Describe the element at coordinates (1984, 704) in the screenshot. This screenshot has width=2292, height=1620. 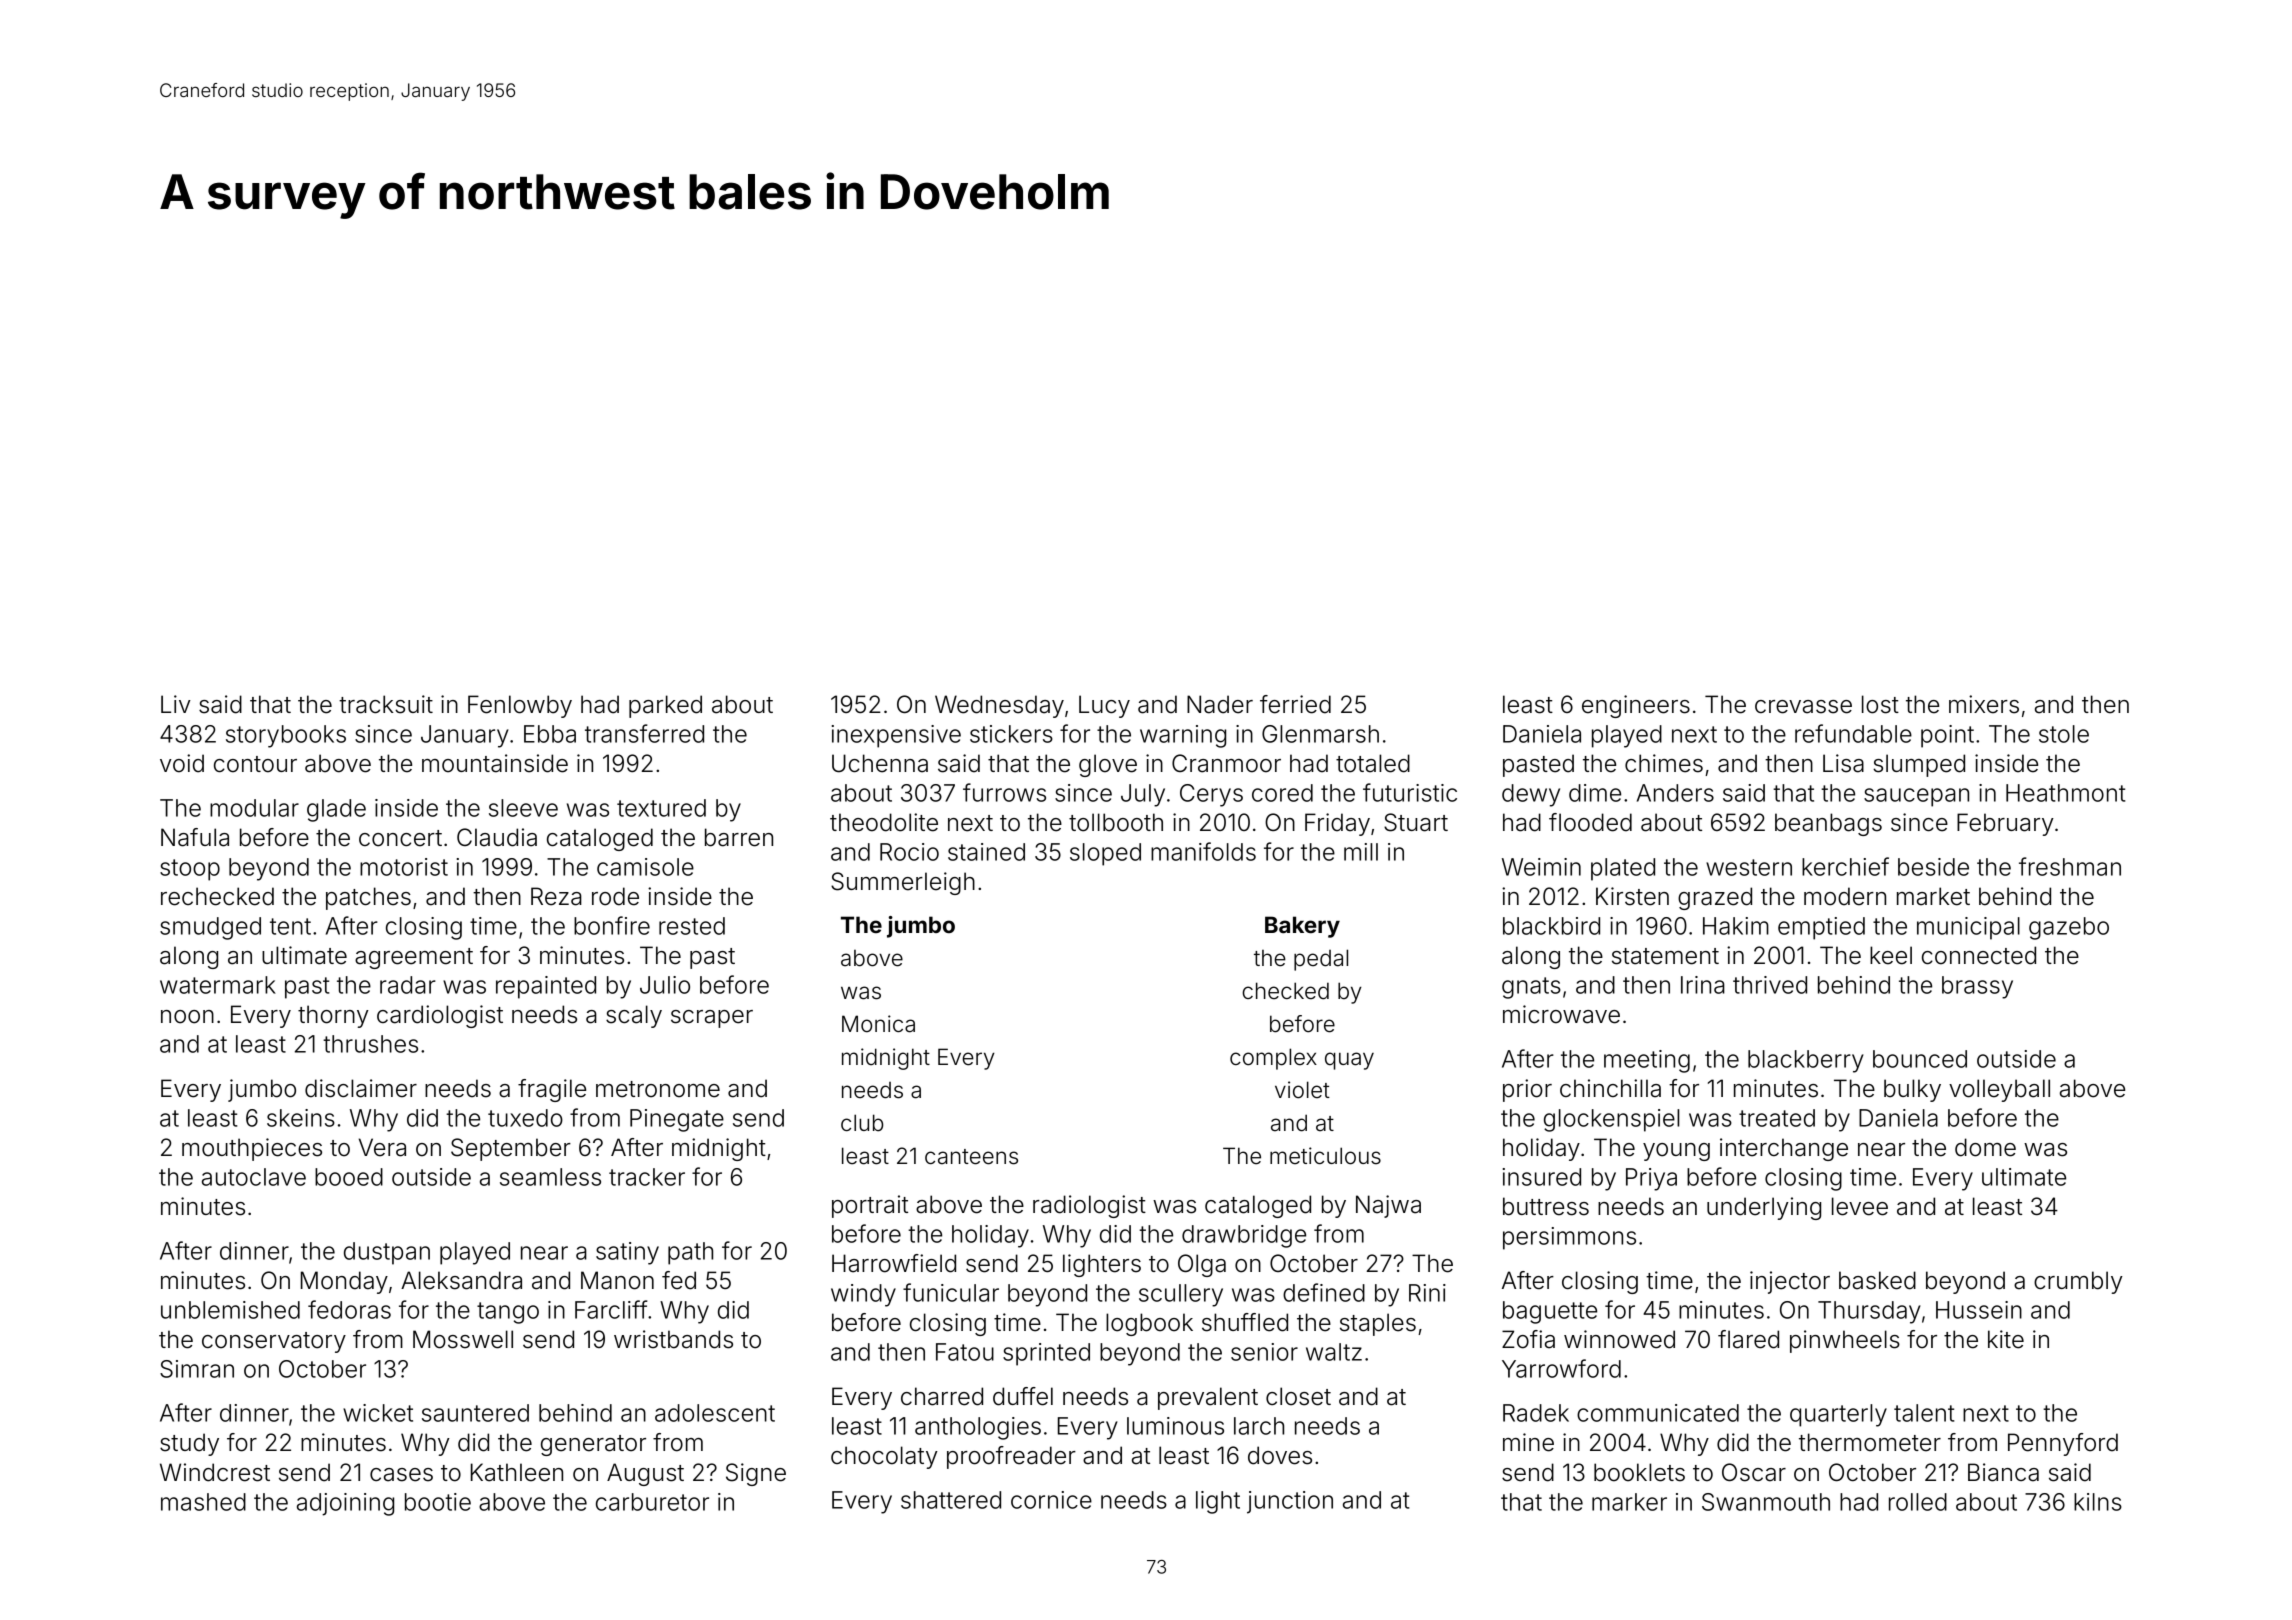
I see `mixers` at that location.
